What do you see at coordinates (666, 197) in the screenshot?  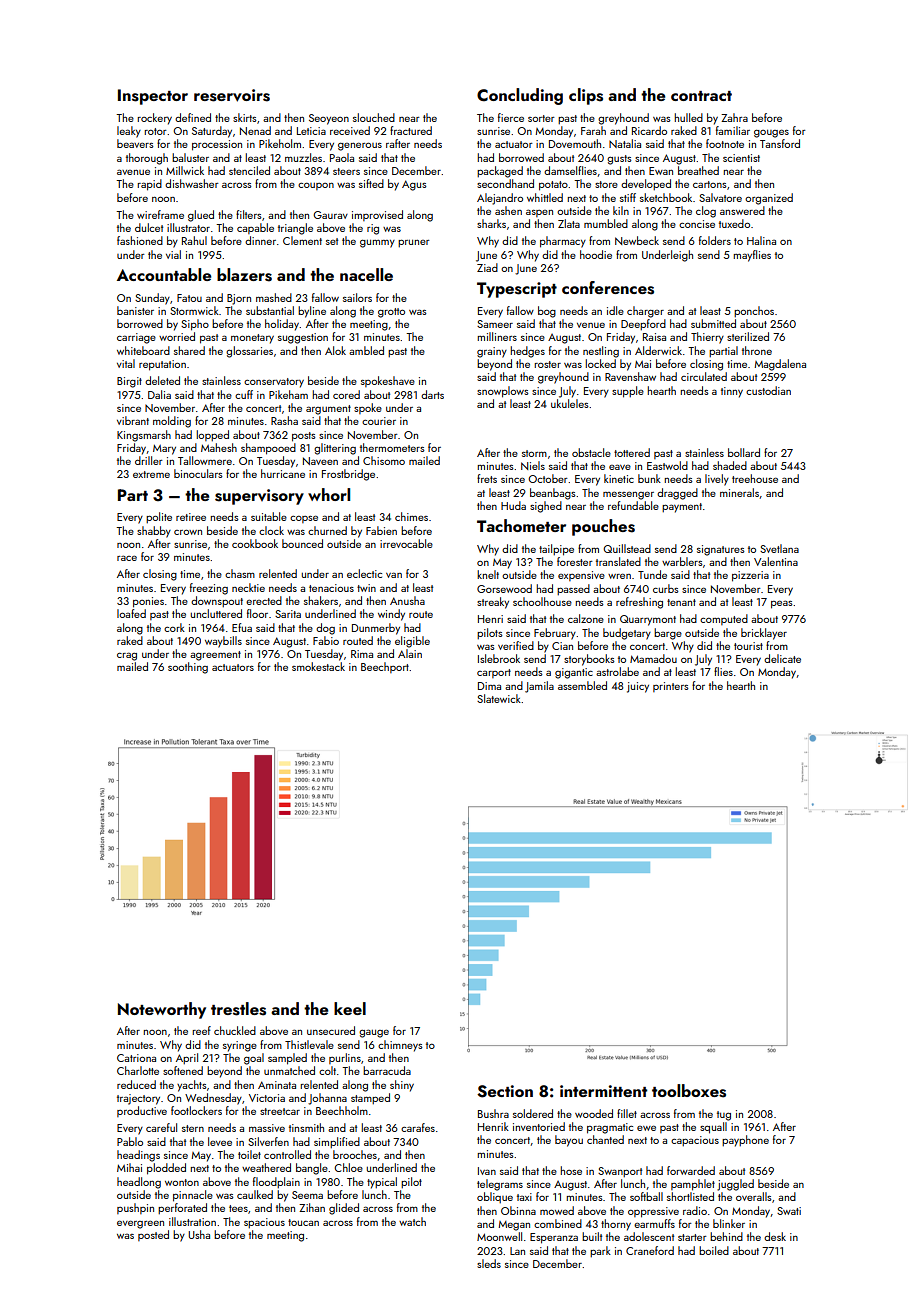 I see `sketchbook` at bounding box center [666, 197].
